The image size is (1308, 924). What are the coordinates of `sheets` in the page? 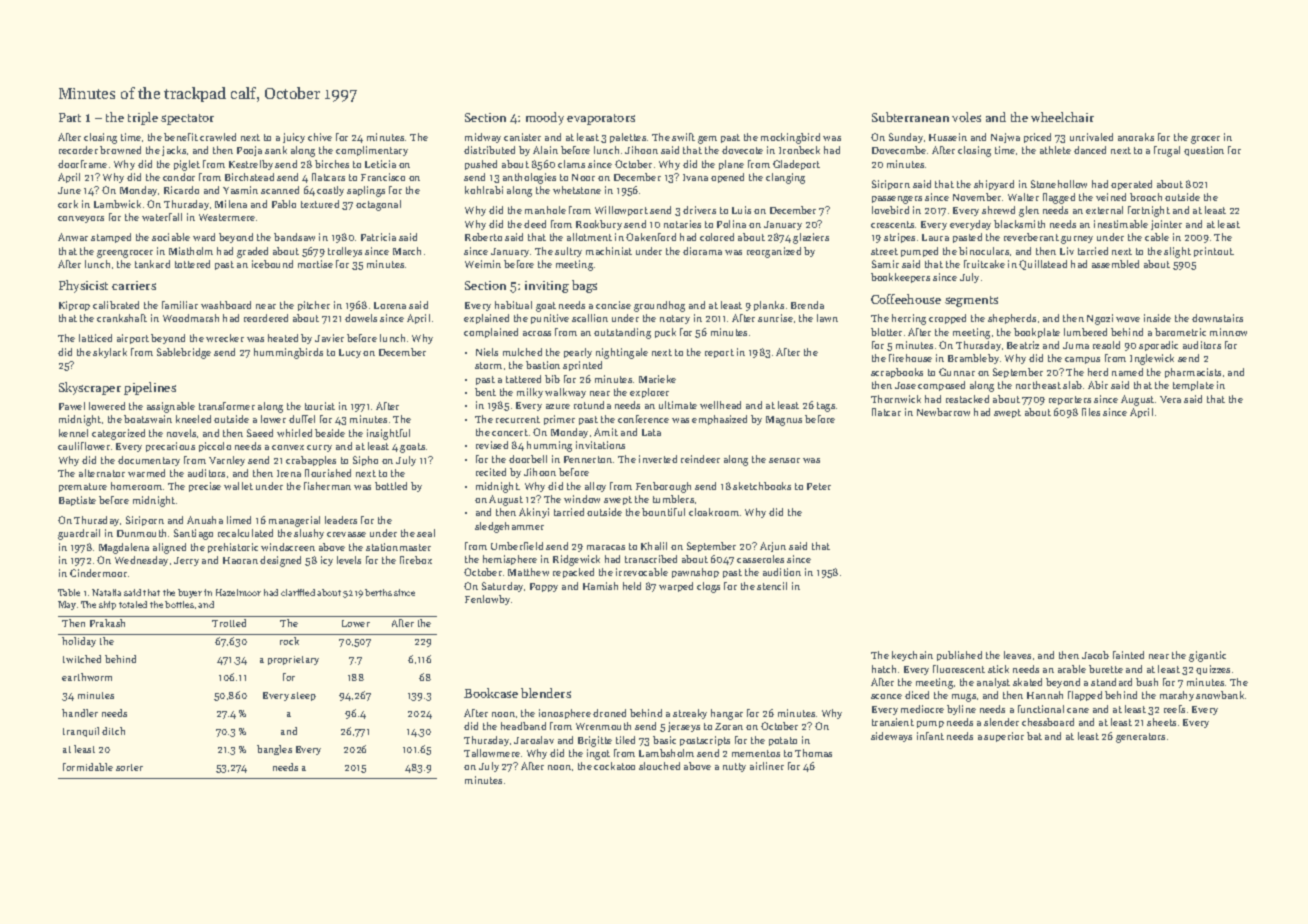 It's located at (1161, 722).
